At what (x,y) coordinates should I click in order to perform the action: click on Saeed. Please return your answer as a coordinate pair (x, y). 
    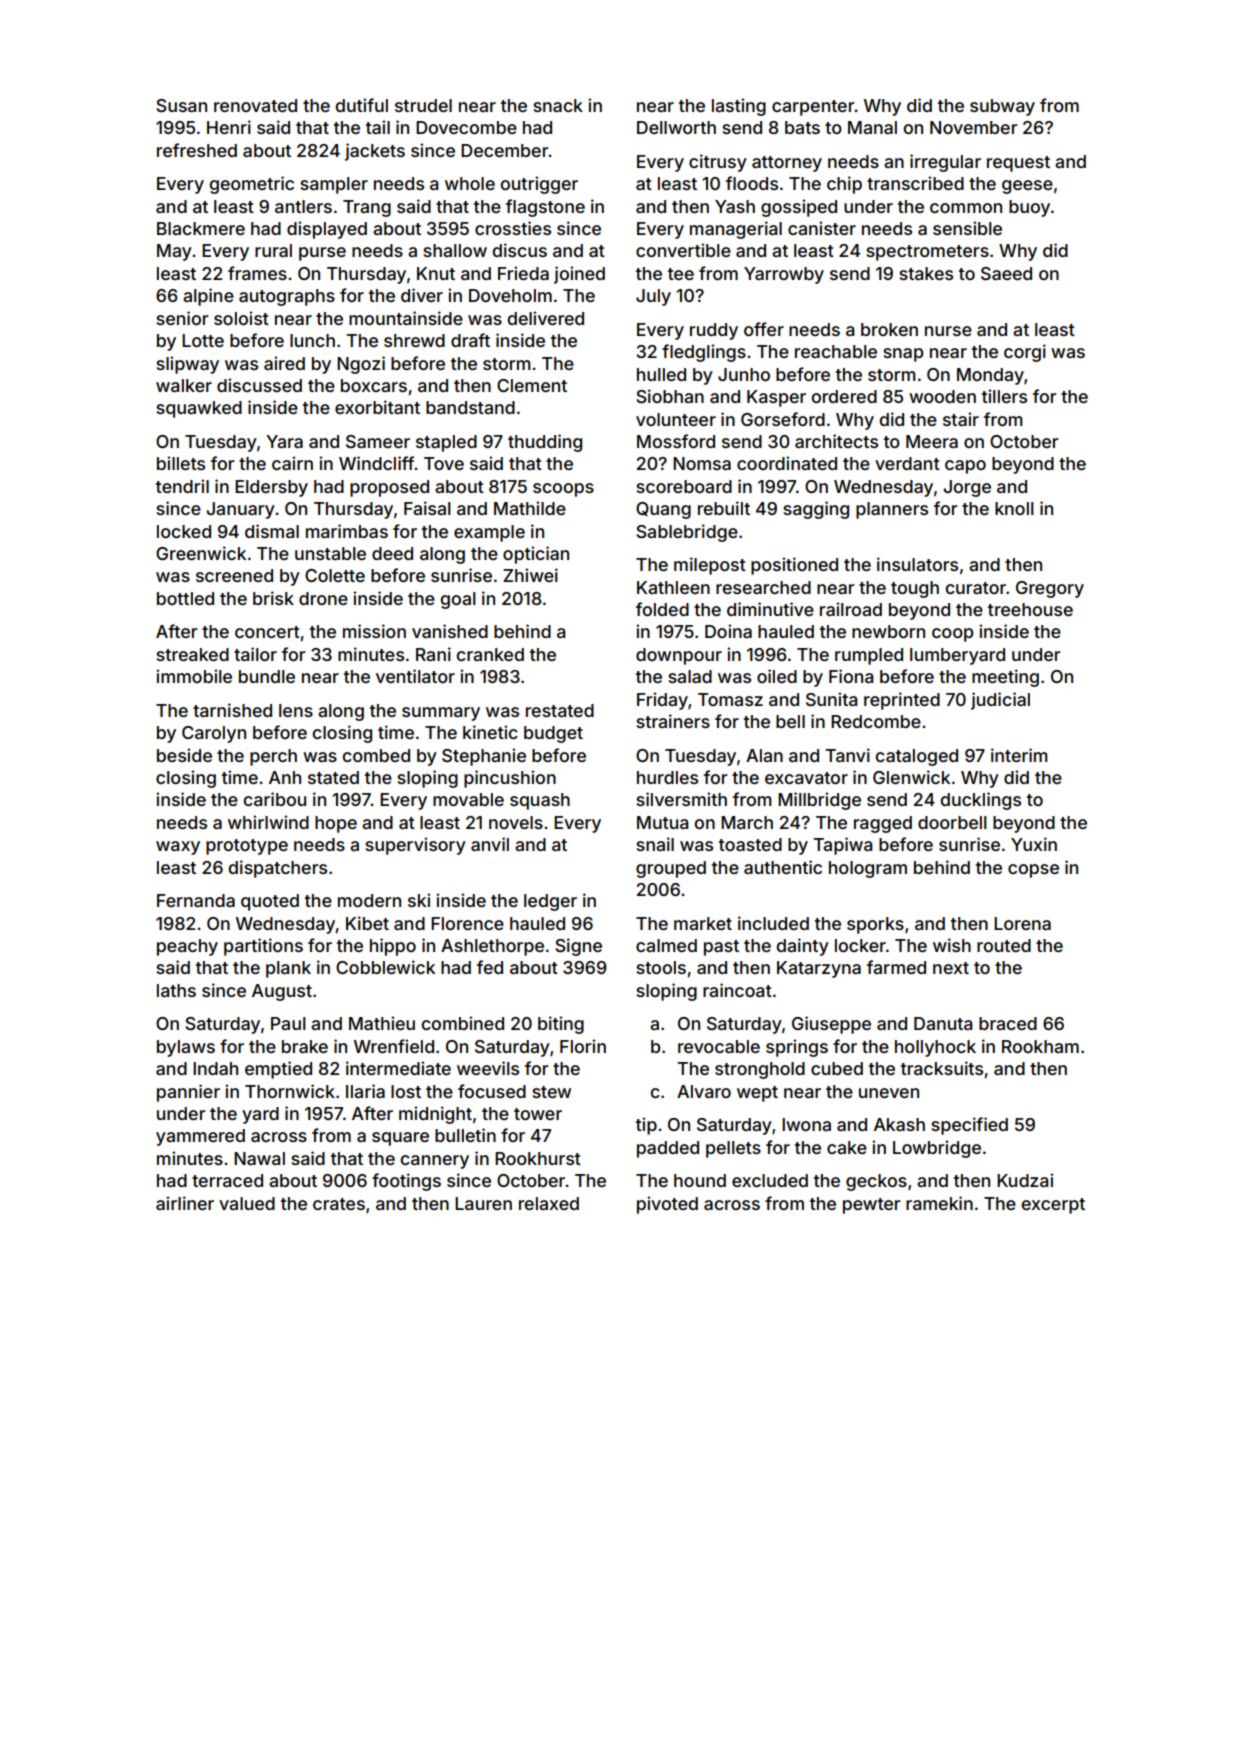
    Looking at the image, I should click on (1006, 273).
